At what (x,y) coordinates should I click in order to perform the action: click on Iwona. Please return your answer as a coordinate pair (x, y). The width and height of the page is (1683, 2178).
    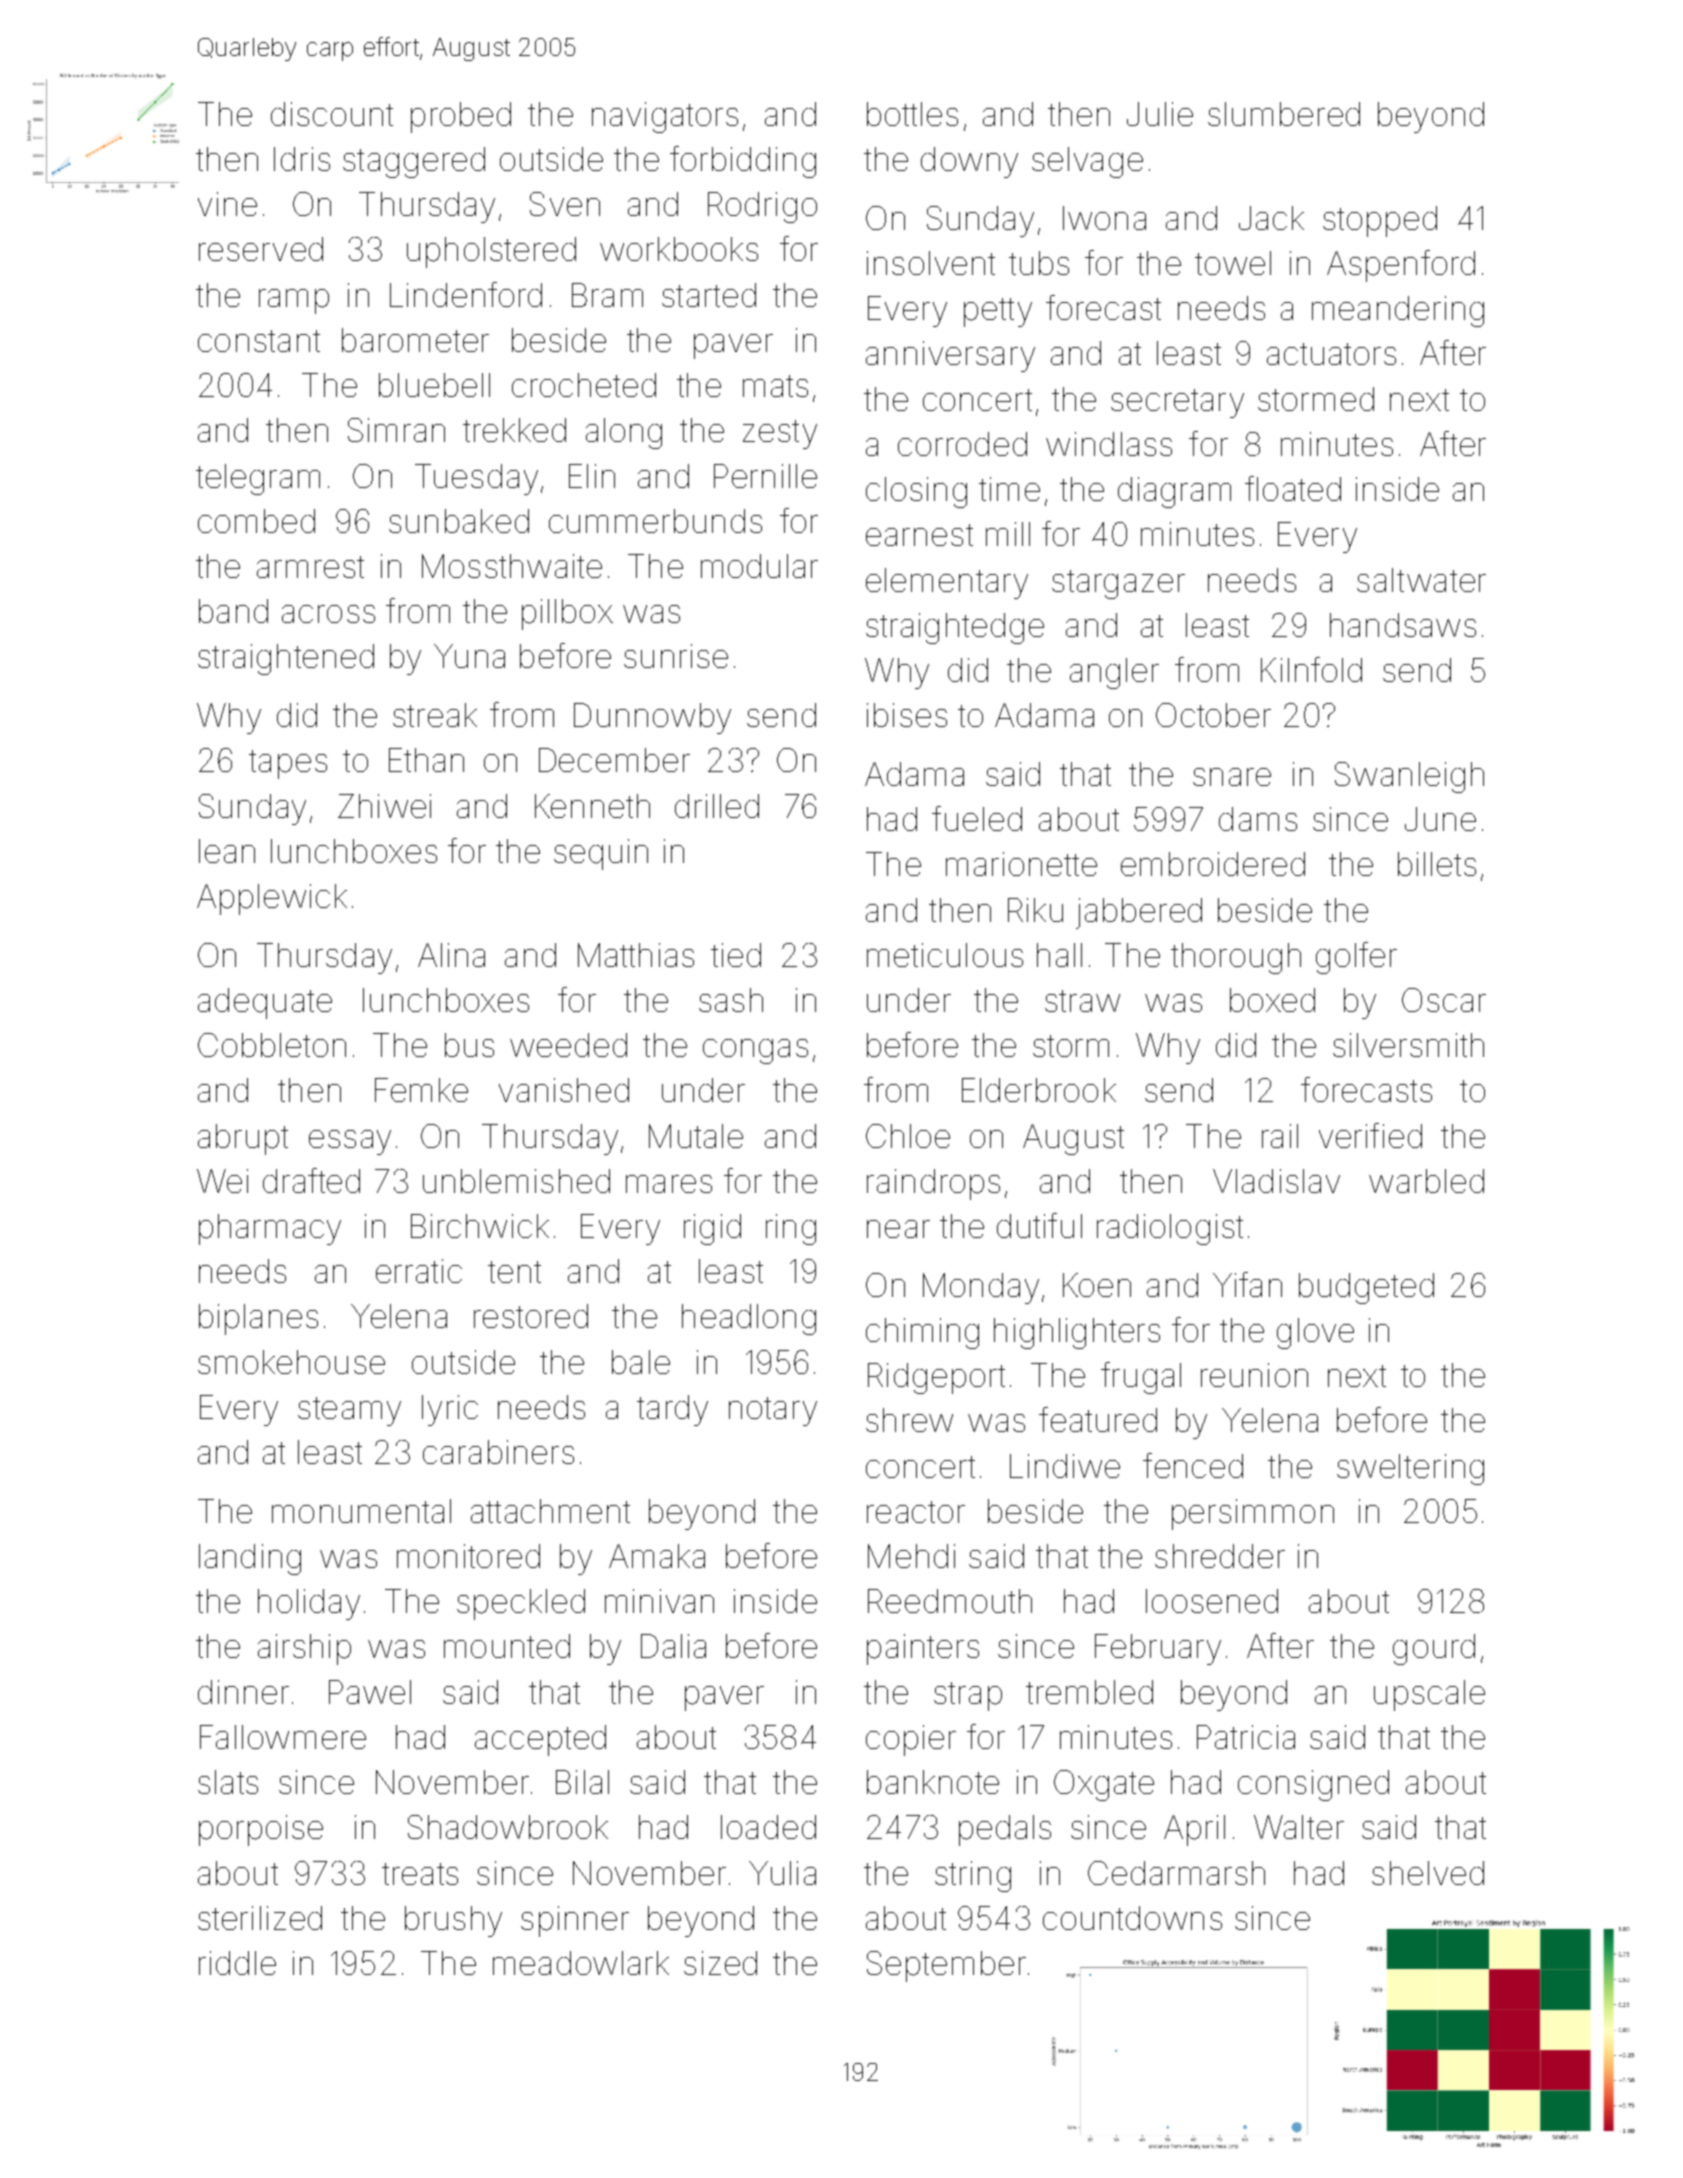
    Looking at the image, I should click on (1104, 218).
